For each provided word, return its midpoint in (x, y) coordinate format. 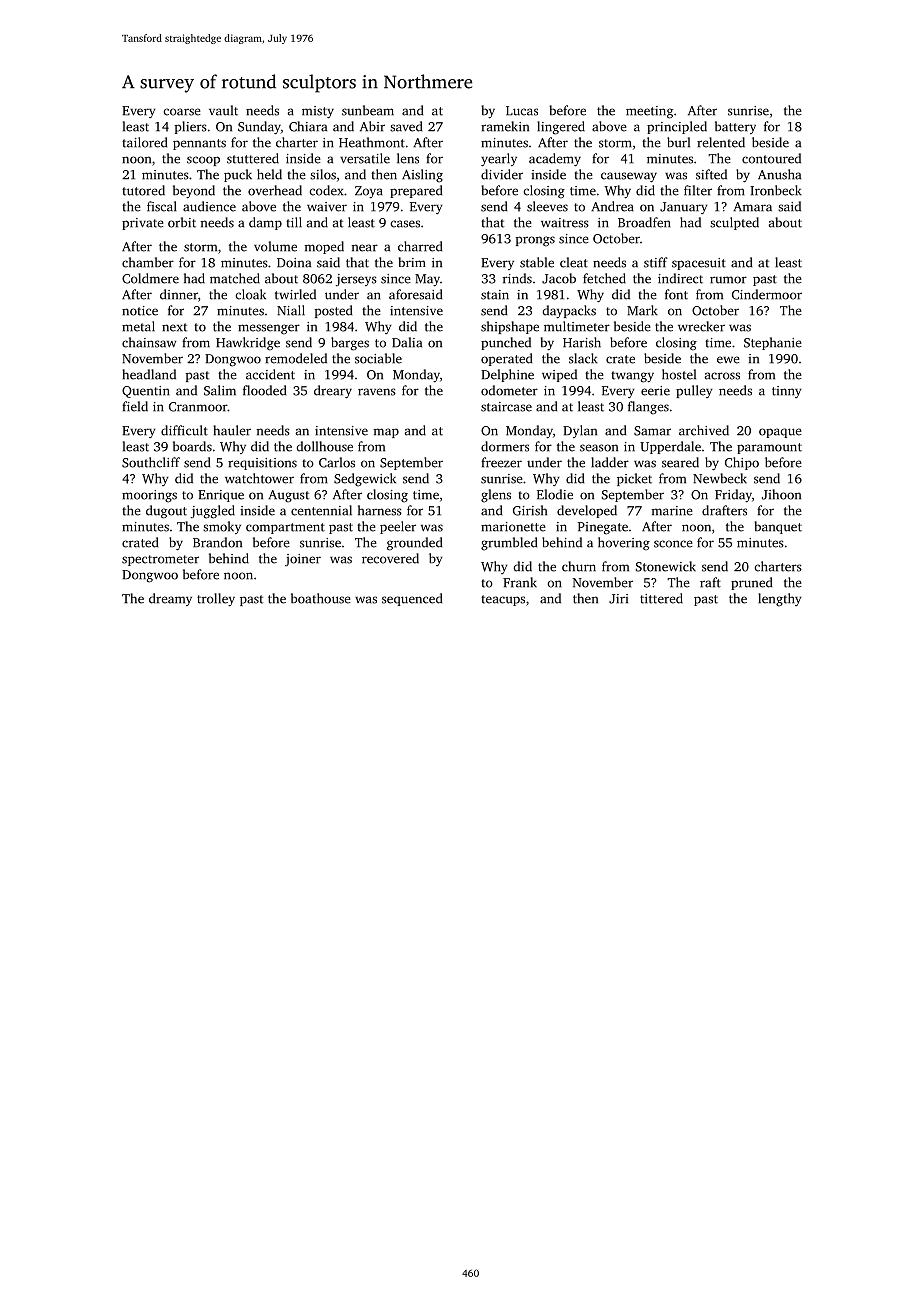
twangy (632, 377)
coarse (182, 112)
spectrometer (160, 560)
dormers (505, 446)
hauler (232, 430)
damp (265, 223)
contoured (771, 158)
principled (677, 127)
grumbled (509, 544)
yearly (499, 160)
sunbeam (368, 110)
